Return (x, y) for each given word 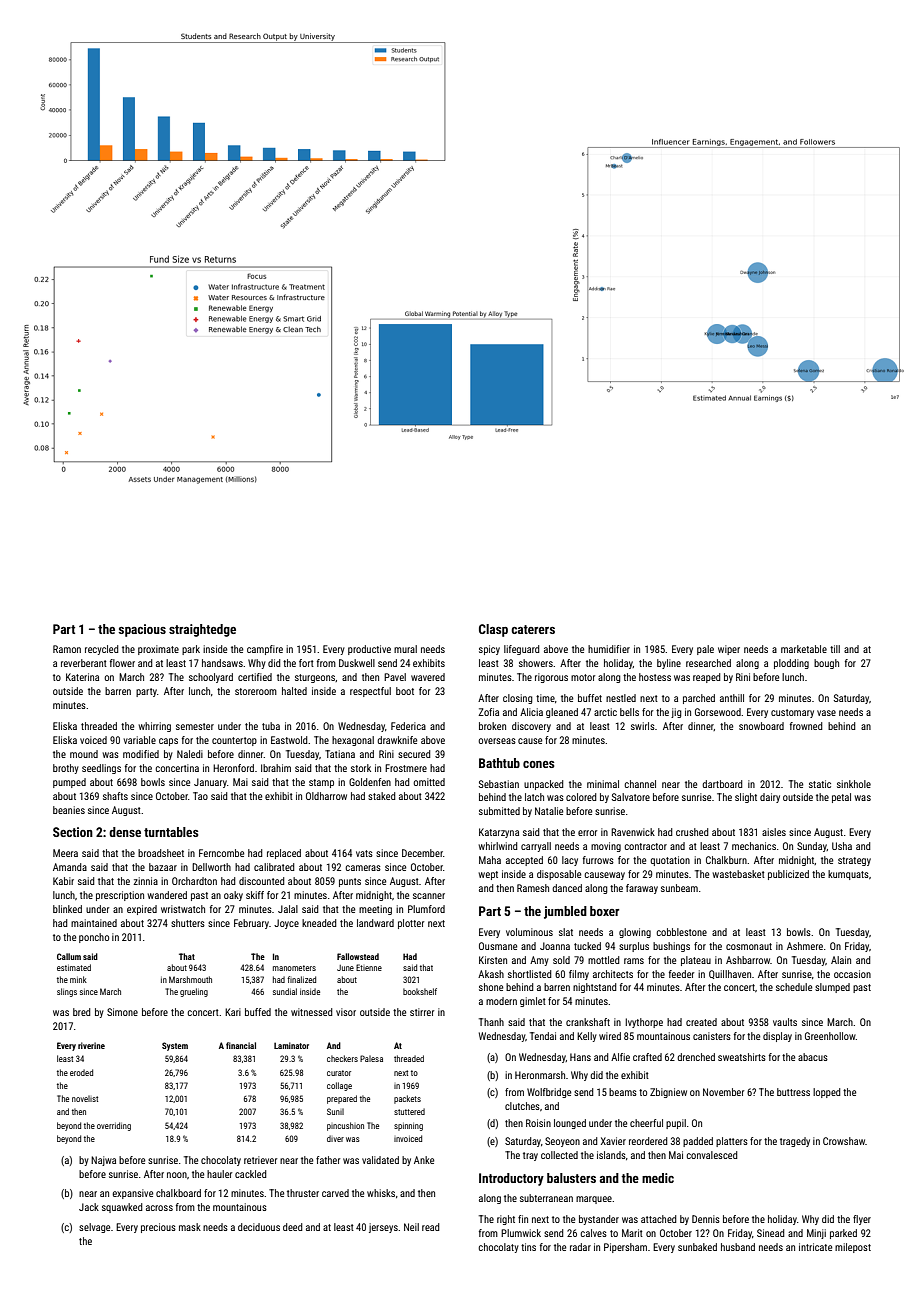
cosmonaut (749, 946)
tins (528, 1247)
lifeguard (522, 650)
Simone (122, 1012)
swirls (643, 726)
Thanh (491, 1022)
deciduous (259, 1227)
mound (84, 754)
